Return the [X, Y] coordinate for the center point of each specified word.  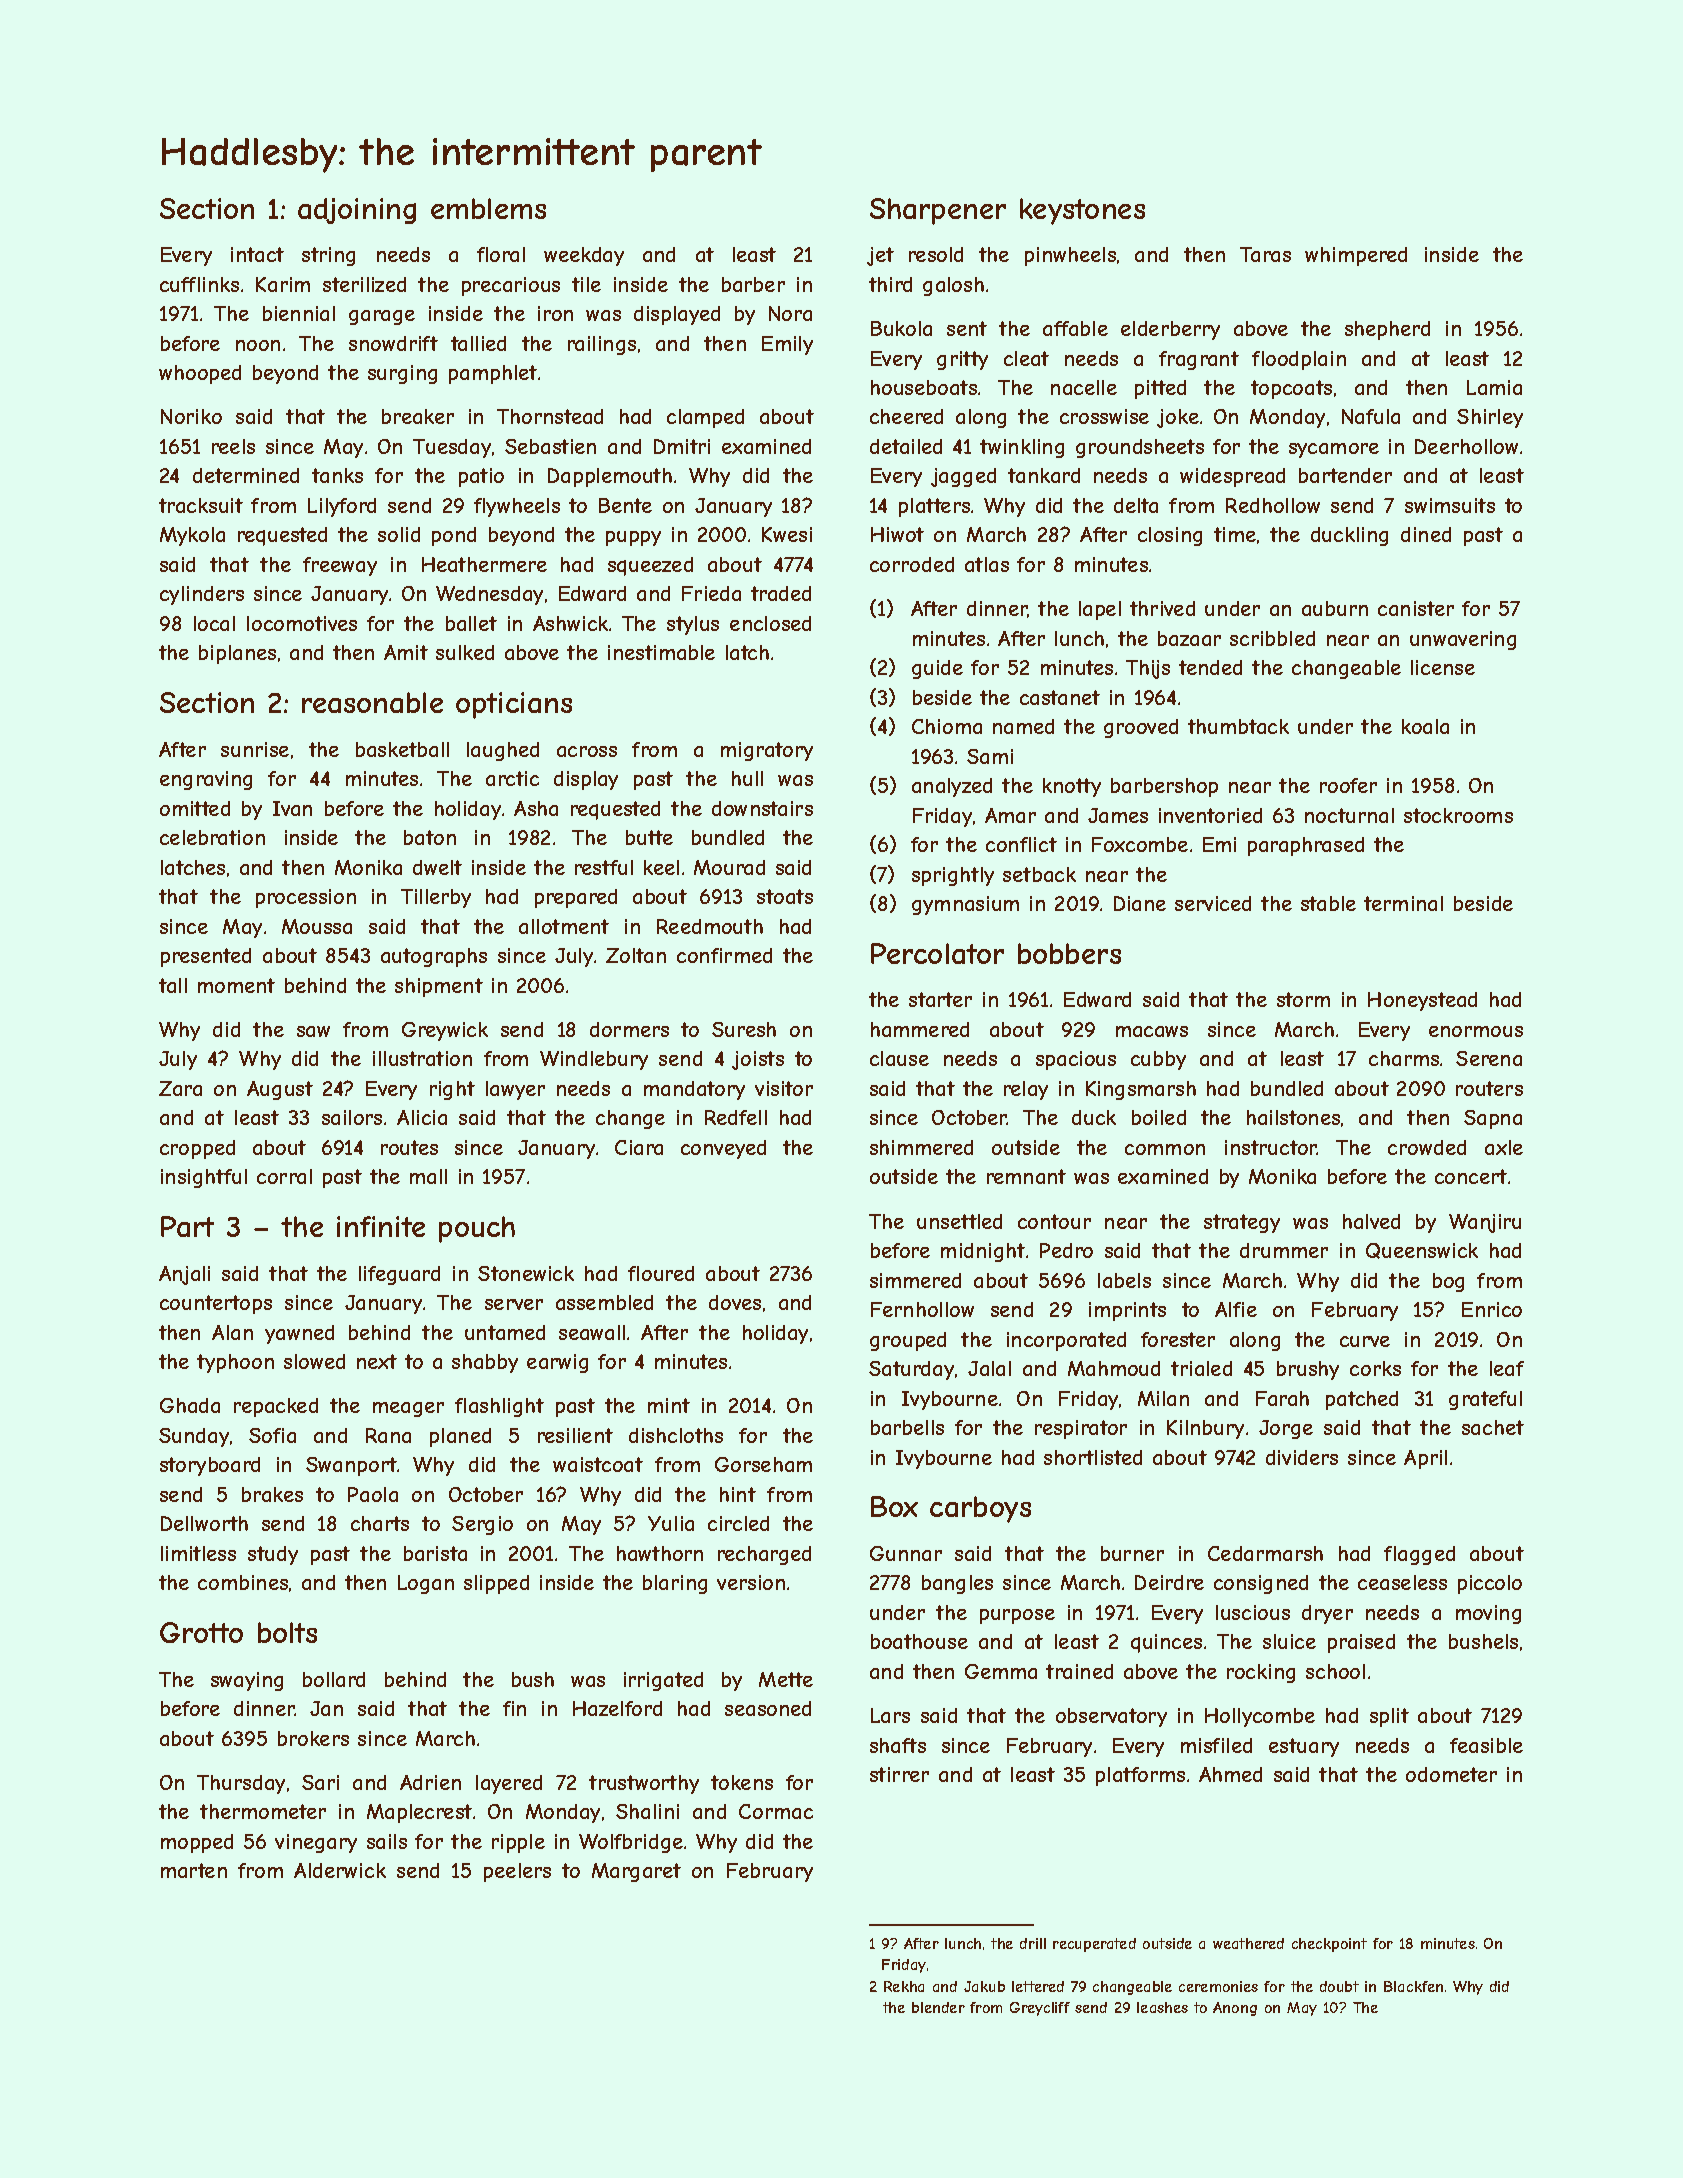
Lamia [1494, 387]
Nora [790, 313]
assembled [604, 1302]
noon [258, 345]
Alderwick [340, 1870]
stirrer [899, 1774]
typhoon [235, 1363]
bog [1448, 1282]
